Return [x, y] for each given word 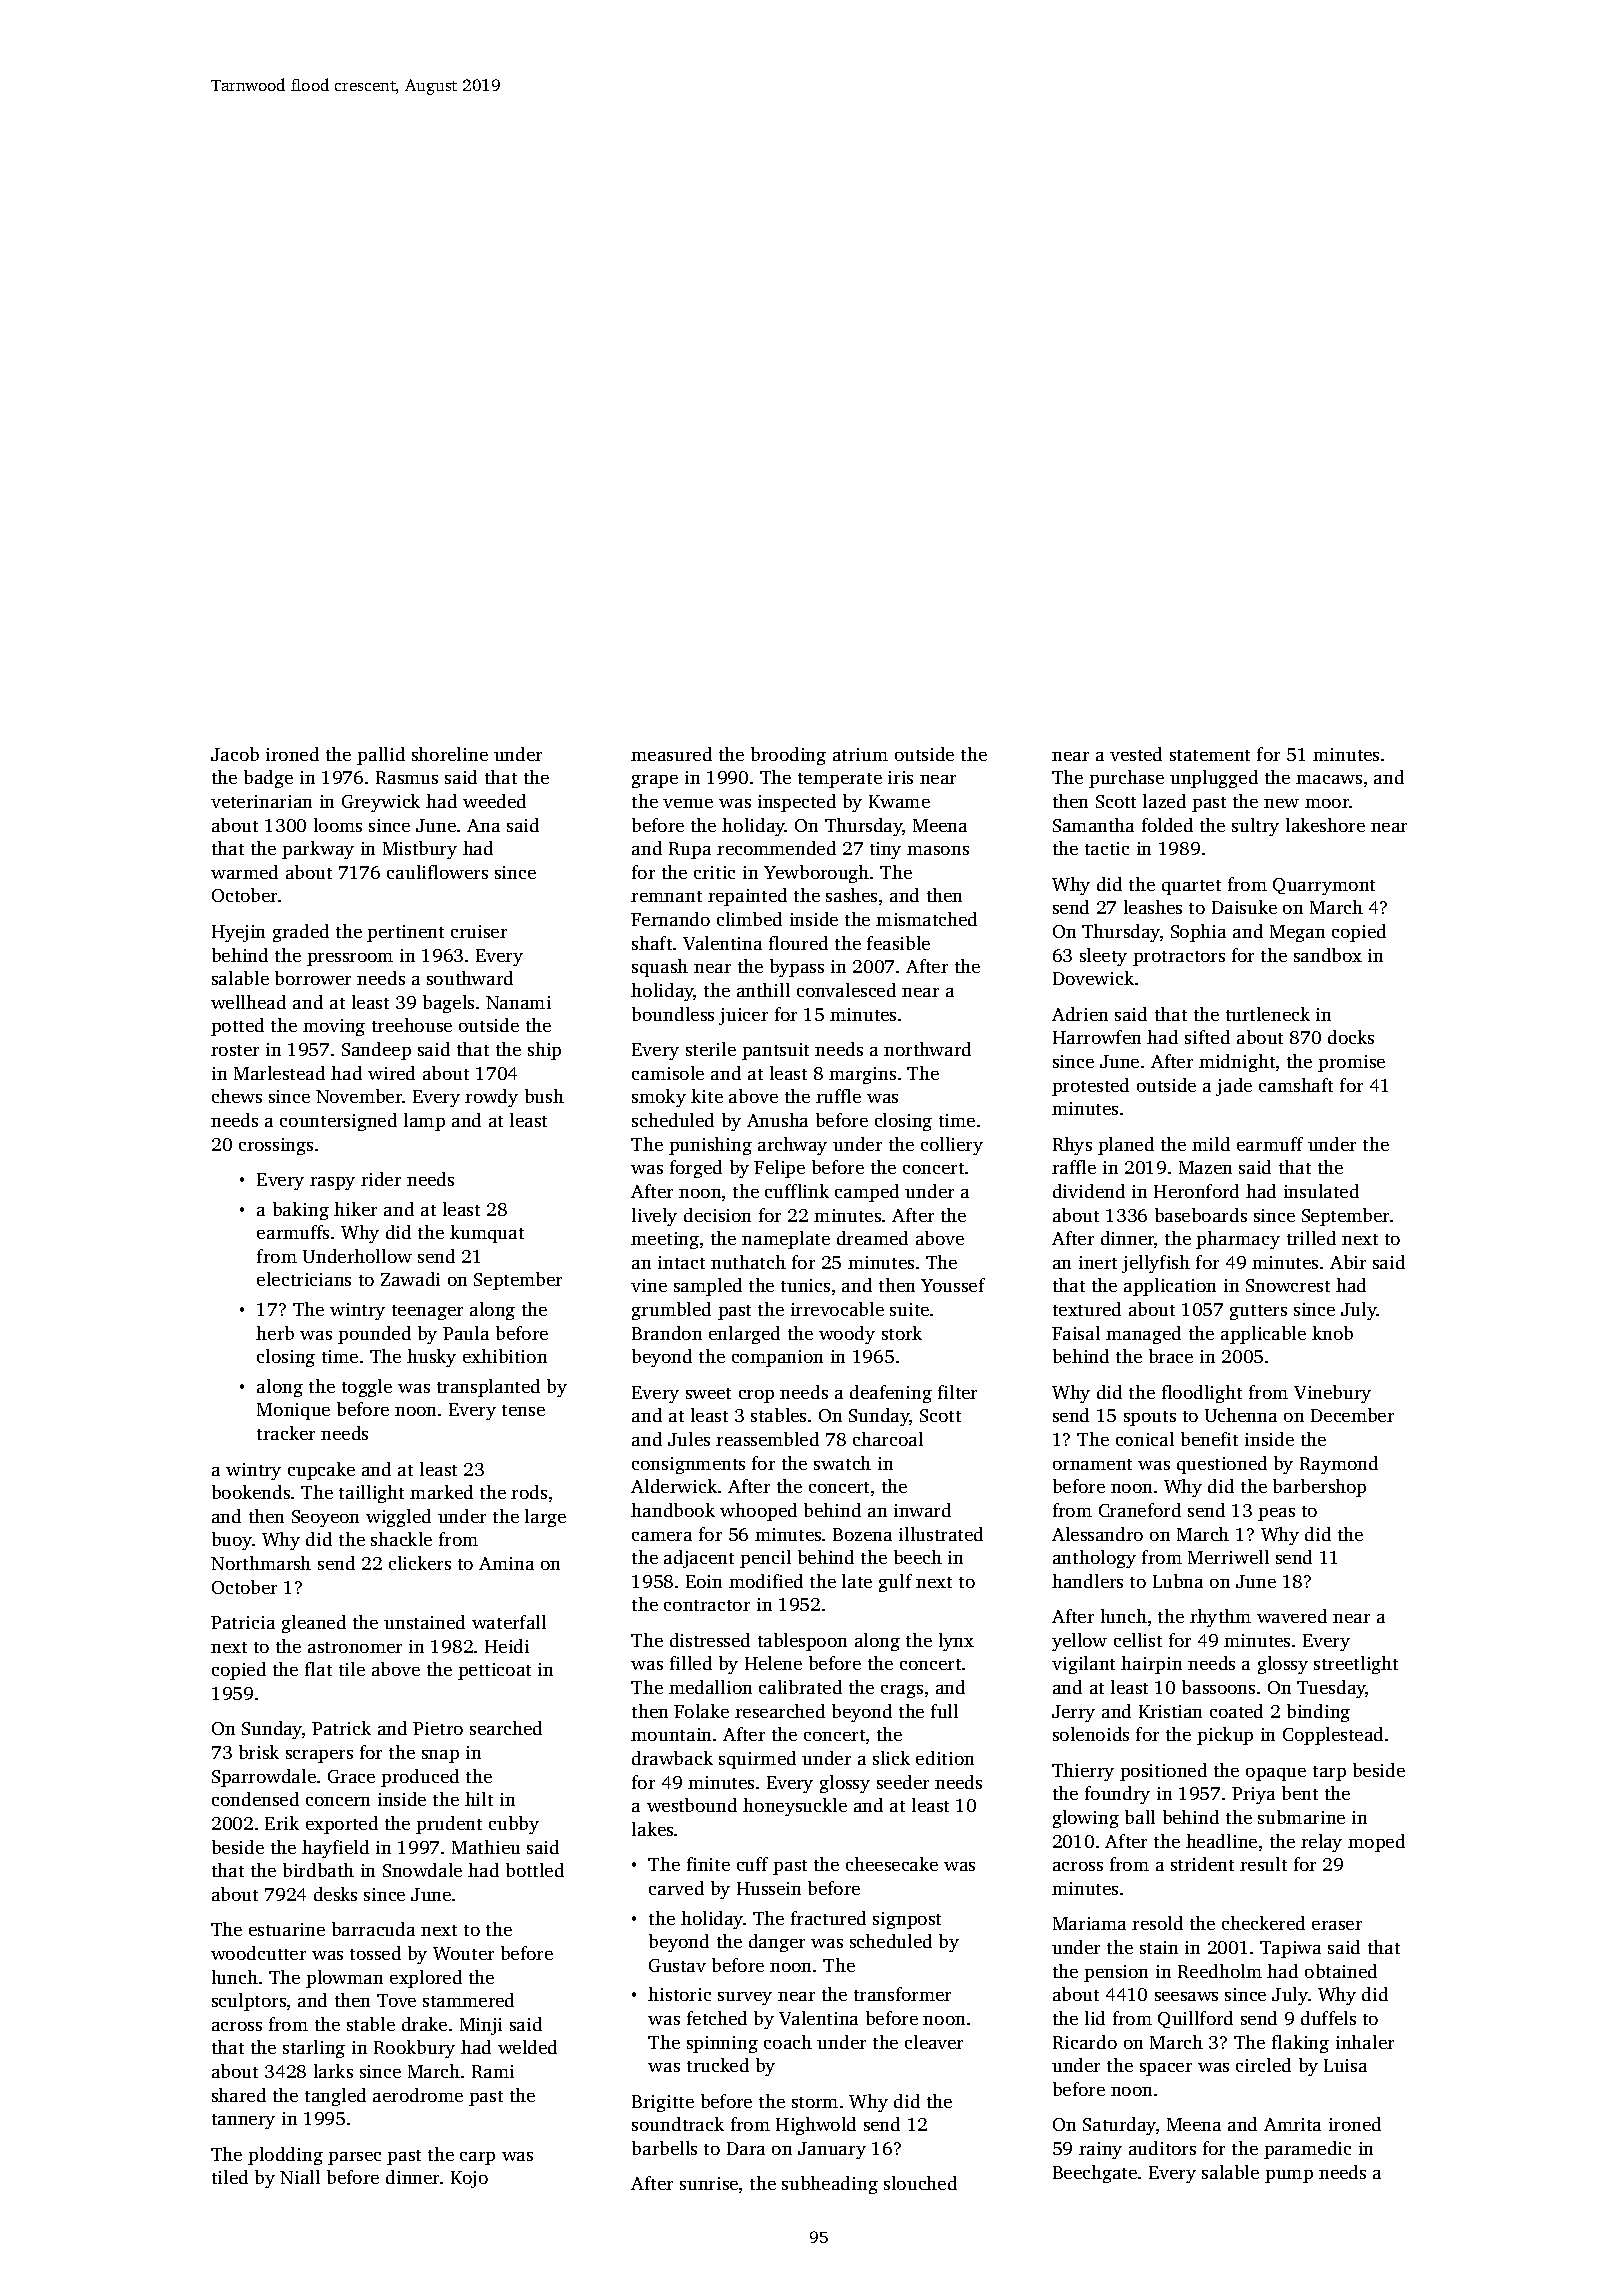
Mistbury [420, 850]
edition [945, 1758]
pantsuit [775, 1051]
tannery [243, 2121]
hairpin [1151, 1665]
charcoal [888, 1439]
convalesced [846, 990]
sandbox [1328, 955]
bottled [535, 1870]
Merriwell [1228, 1557]
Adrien [1080, 1014]
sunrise [709, 2183]
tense [523, 1410]
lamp [424, 1122]
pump [1289, 2176]
